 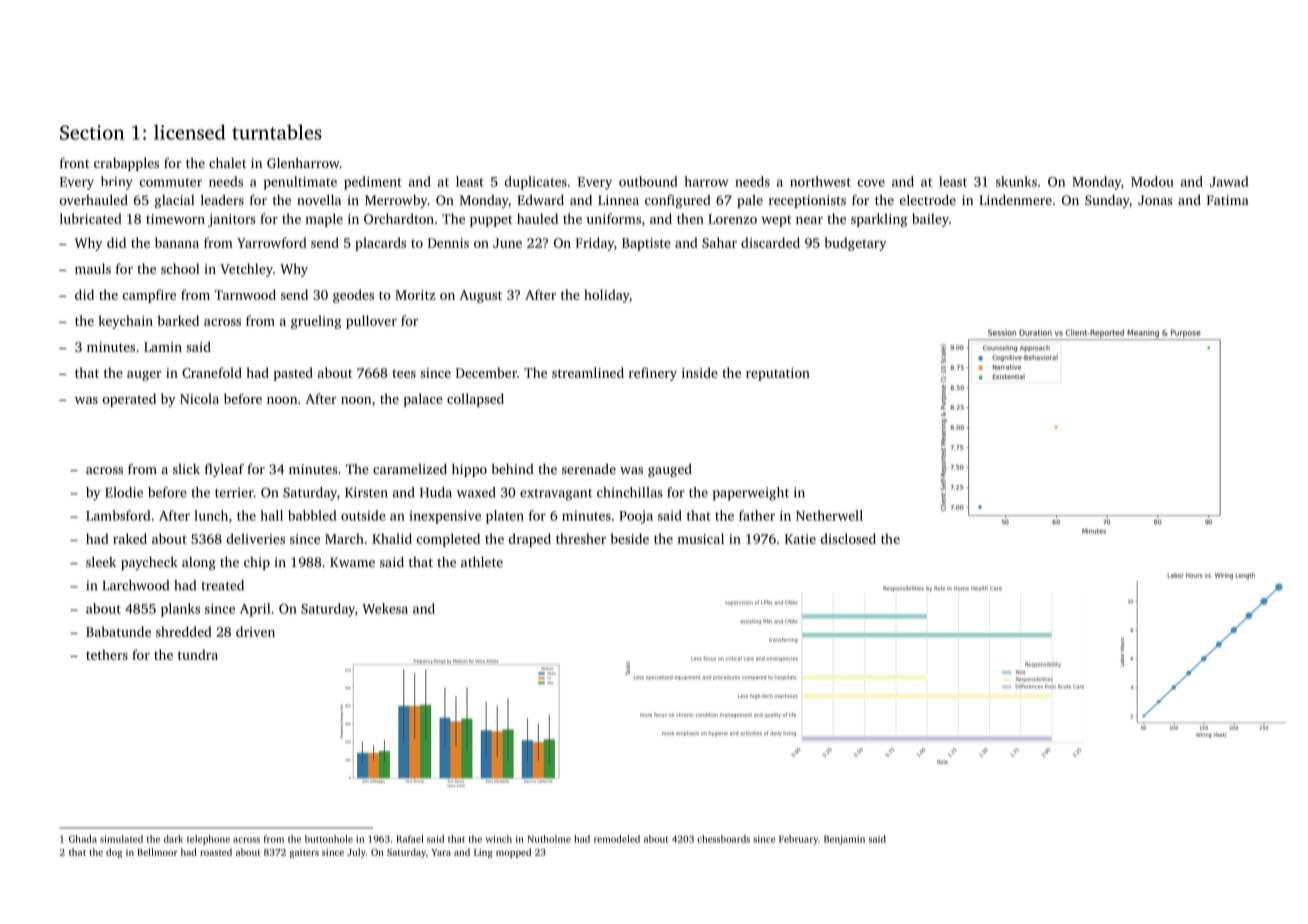 What do you see at coordinates (617, 839) in the image?
I see `remodeled` at bounding box center [617, 839].
